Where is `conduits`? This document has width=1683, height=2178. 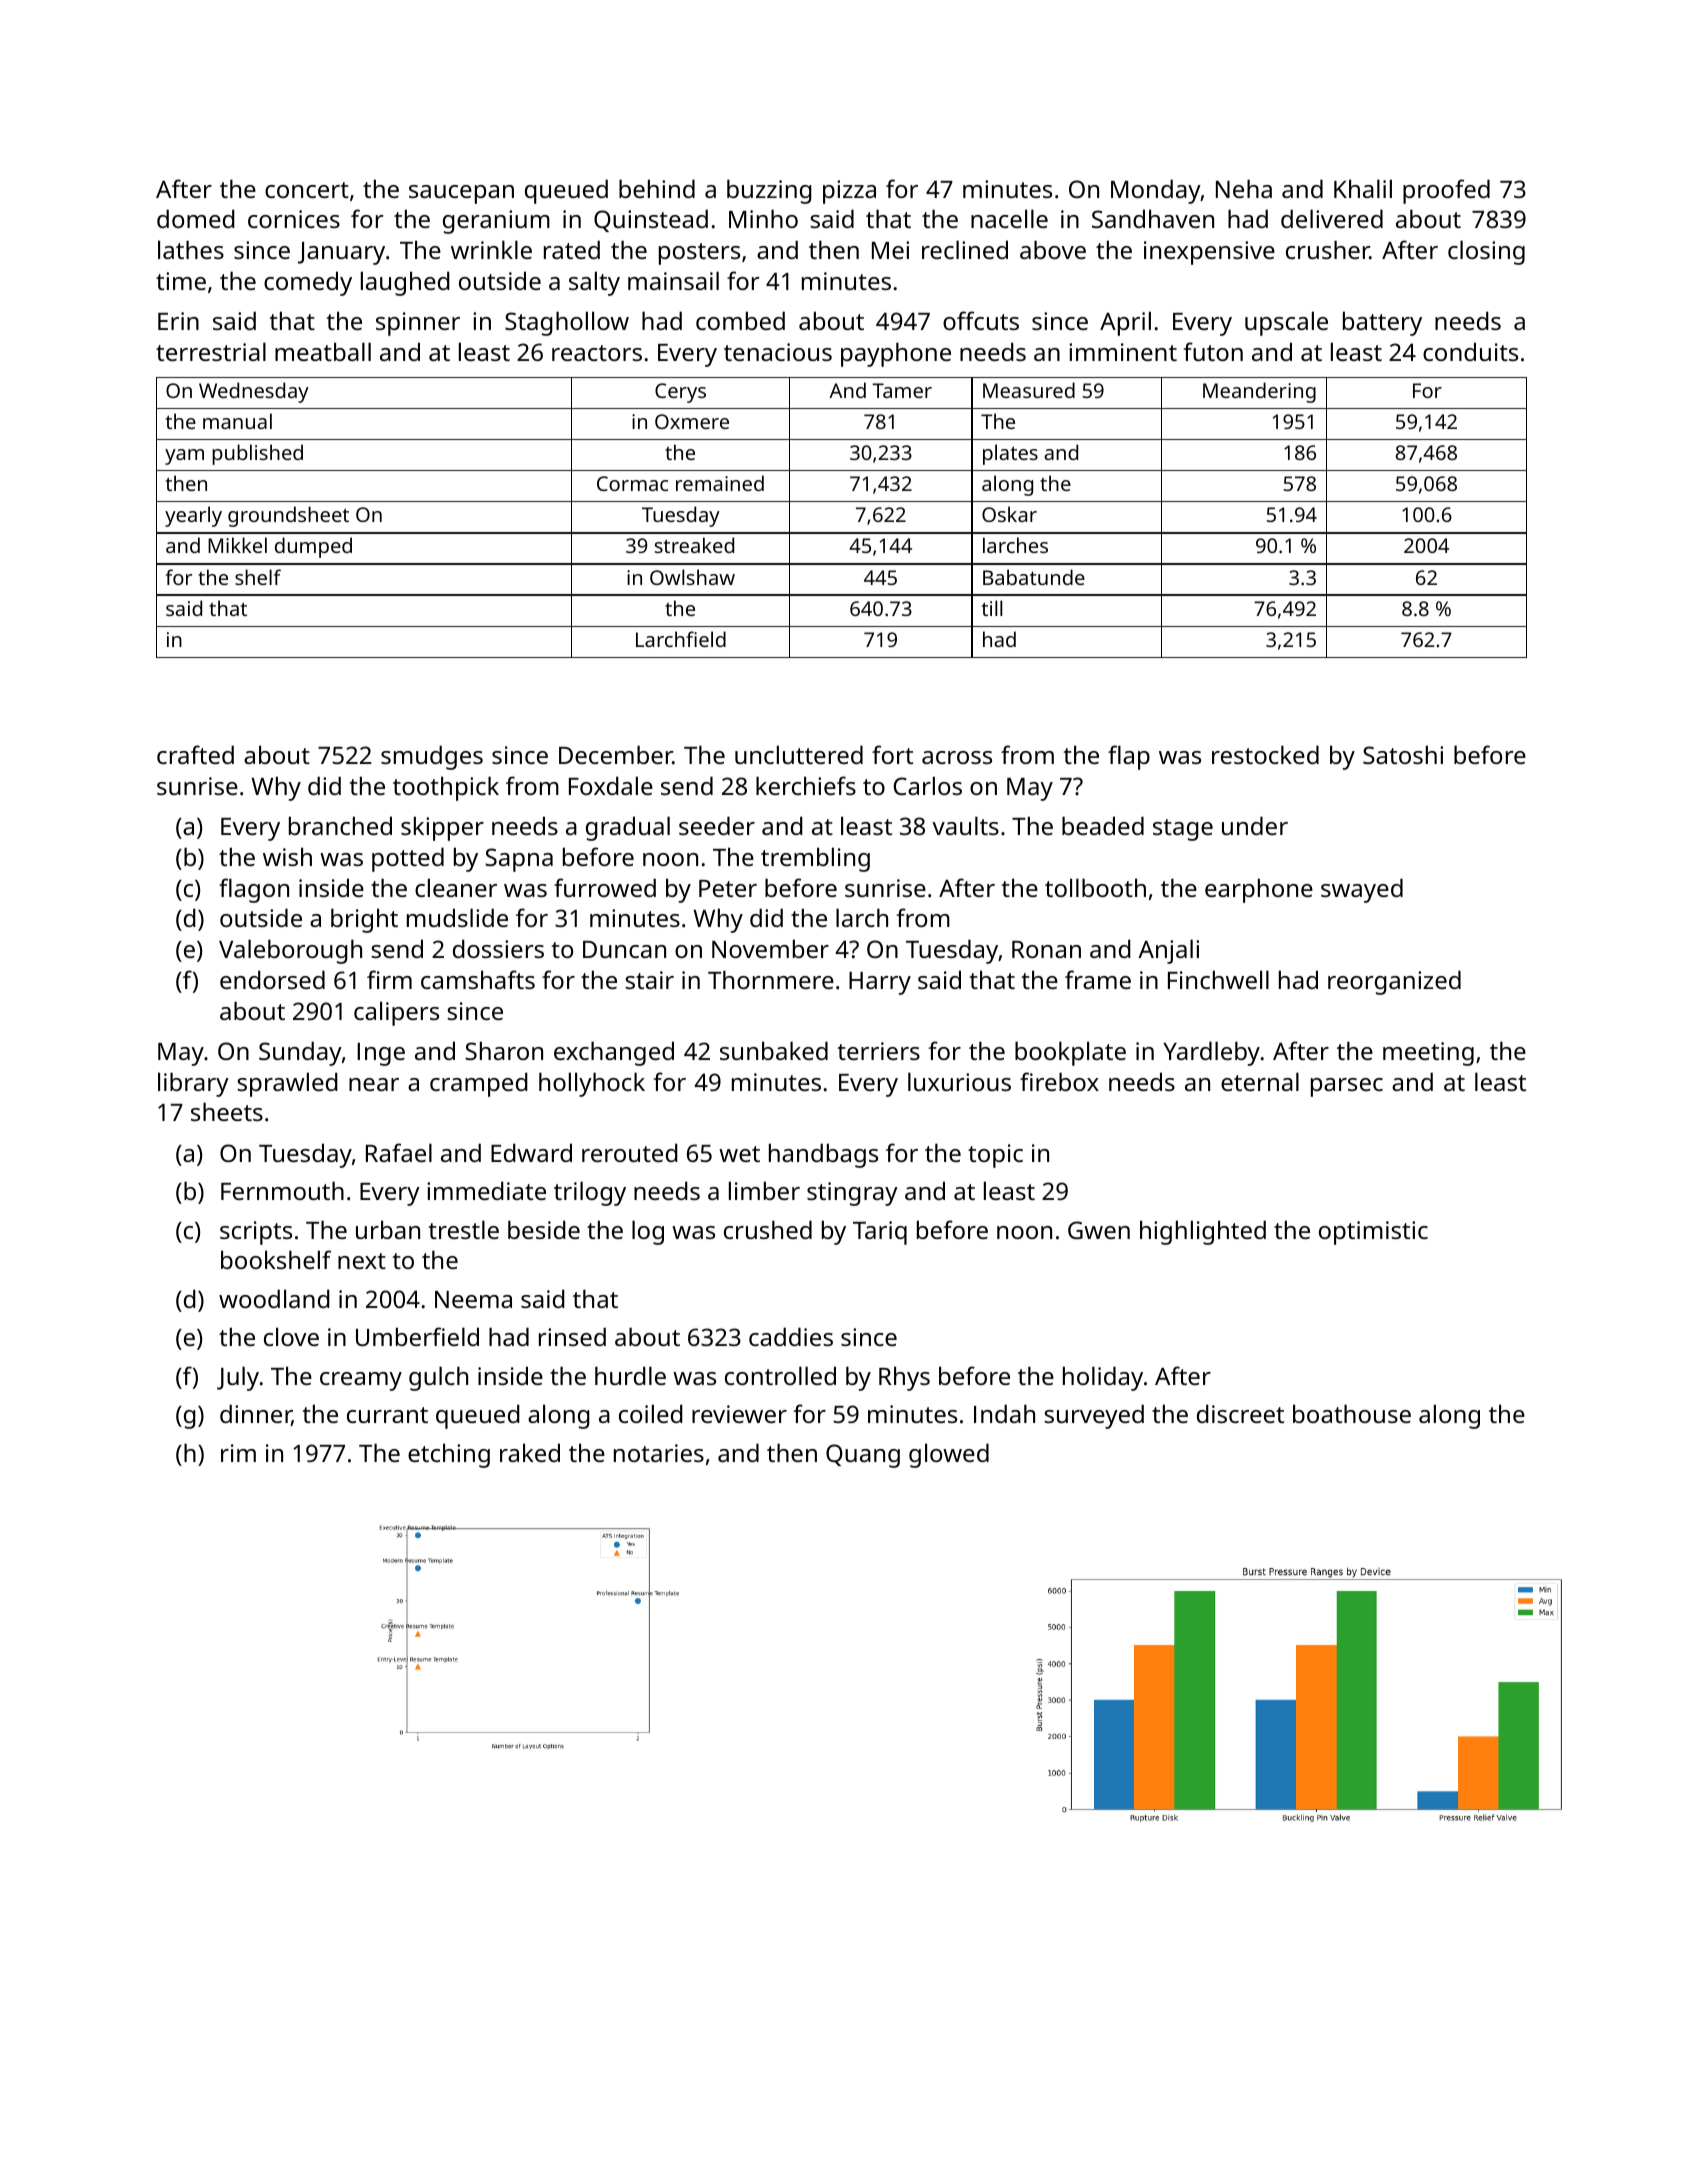
conduits is located at coordinates (1470, 351).
